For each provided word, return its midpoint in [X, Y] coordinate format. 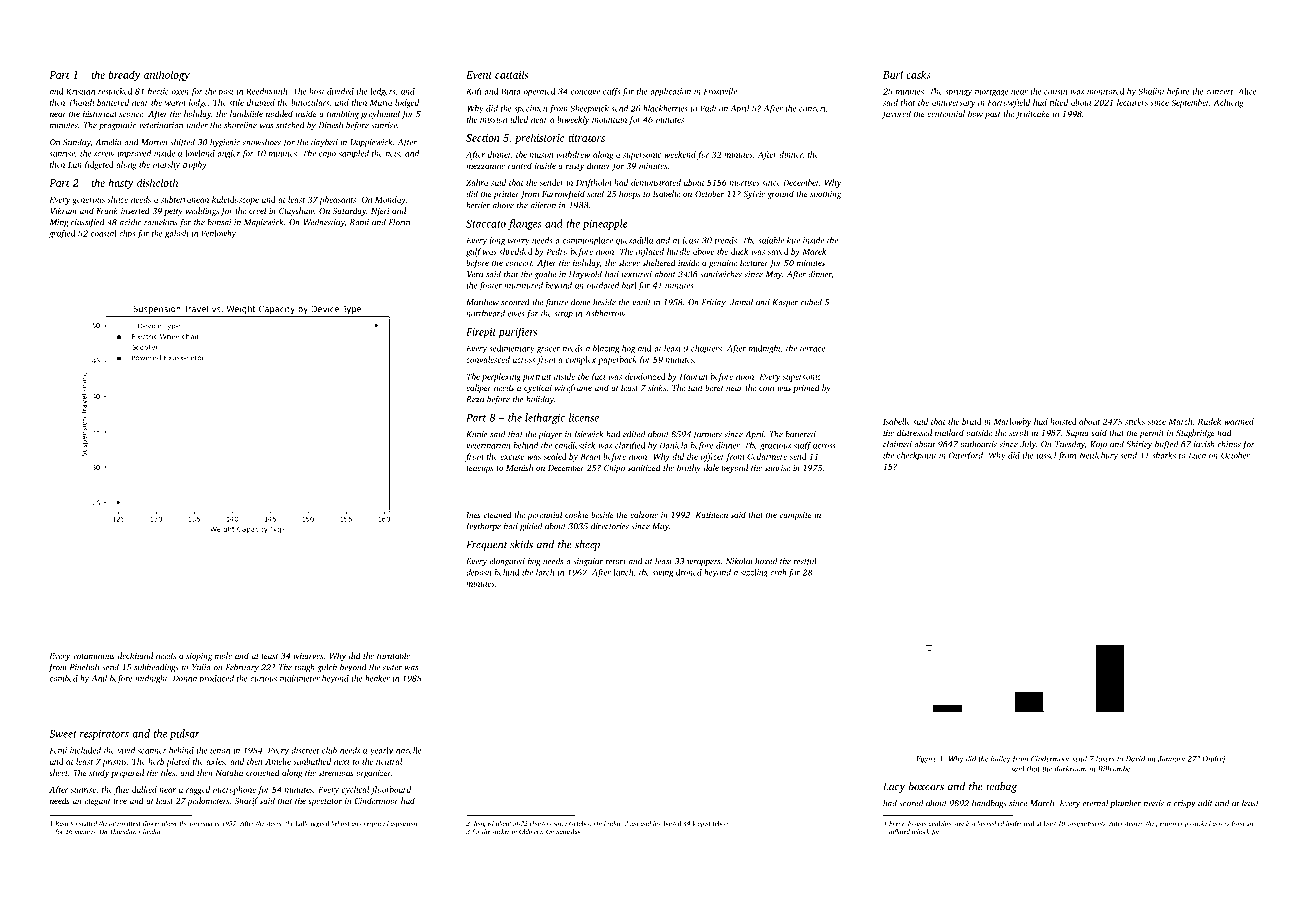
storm [273, 824]
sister [392, 667]
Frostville [720, 91]
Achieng [1228, 103]
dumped [483, 824]
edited [634, 434]
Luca [1197, 455]
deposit [479, 573]
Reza [475, 399]
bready [124, 75]
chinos [1229, 444]
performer [1169, 824]
